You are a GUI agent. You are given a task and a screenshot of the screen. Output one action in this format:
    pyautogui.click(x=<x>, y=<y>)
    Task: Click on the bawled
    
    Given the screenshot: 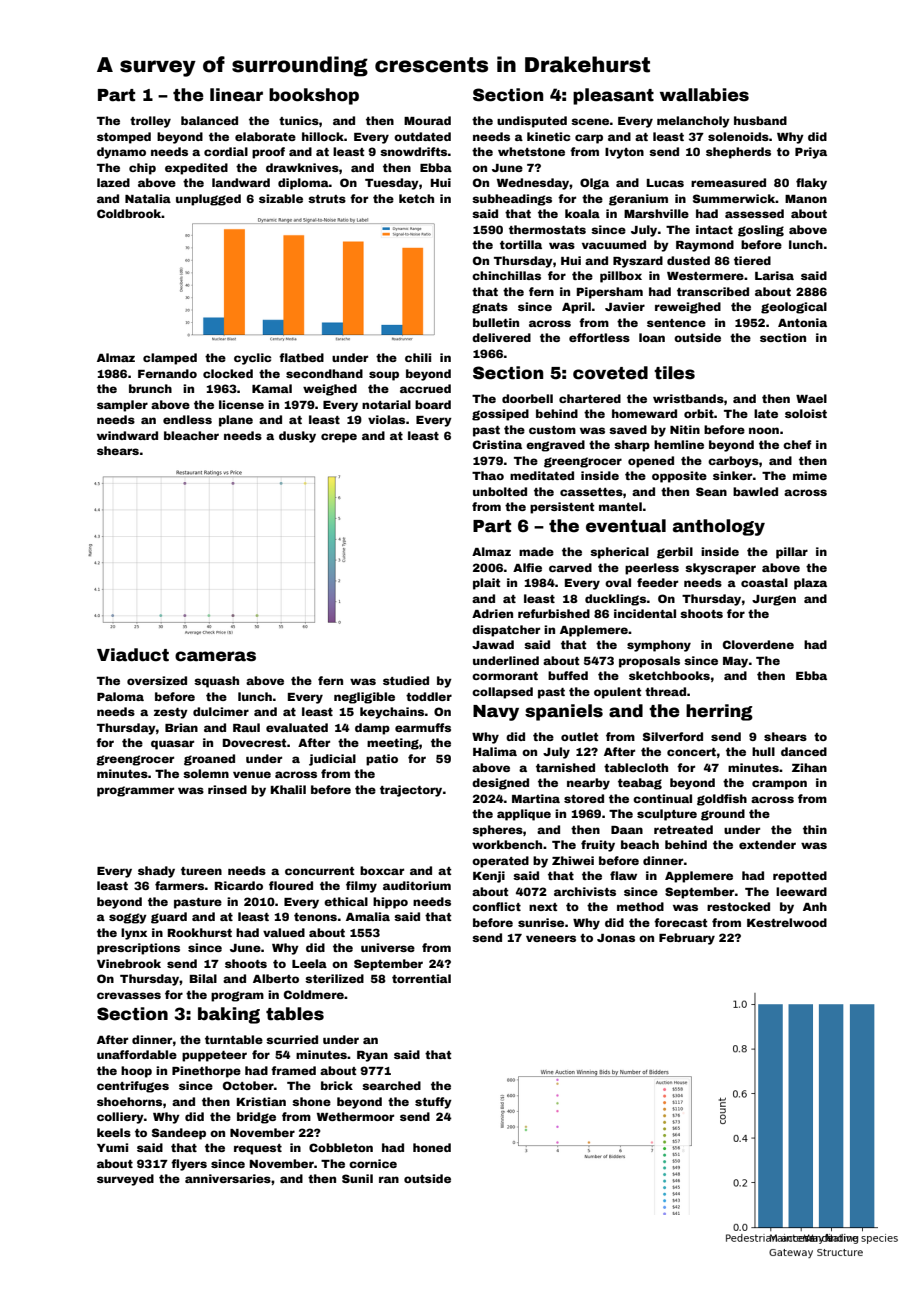 What is the action you would take?
    pyautogui.click(x=755, y=491)
